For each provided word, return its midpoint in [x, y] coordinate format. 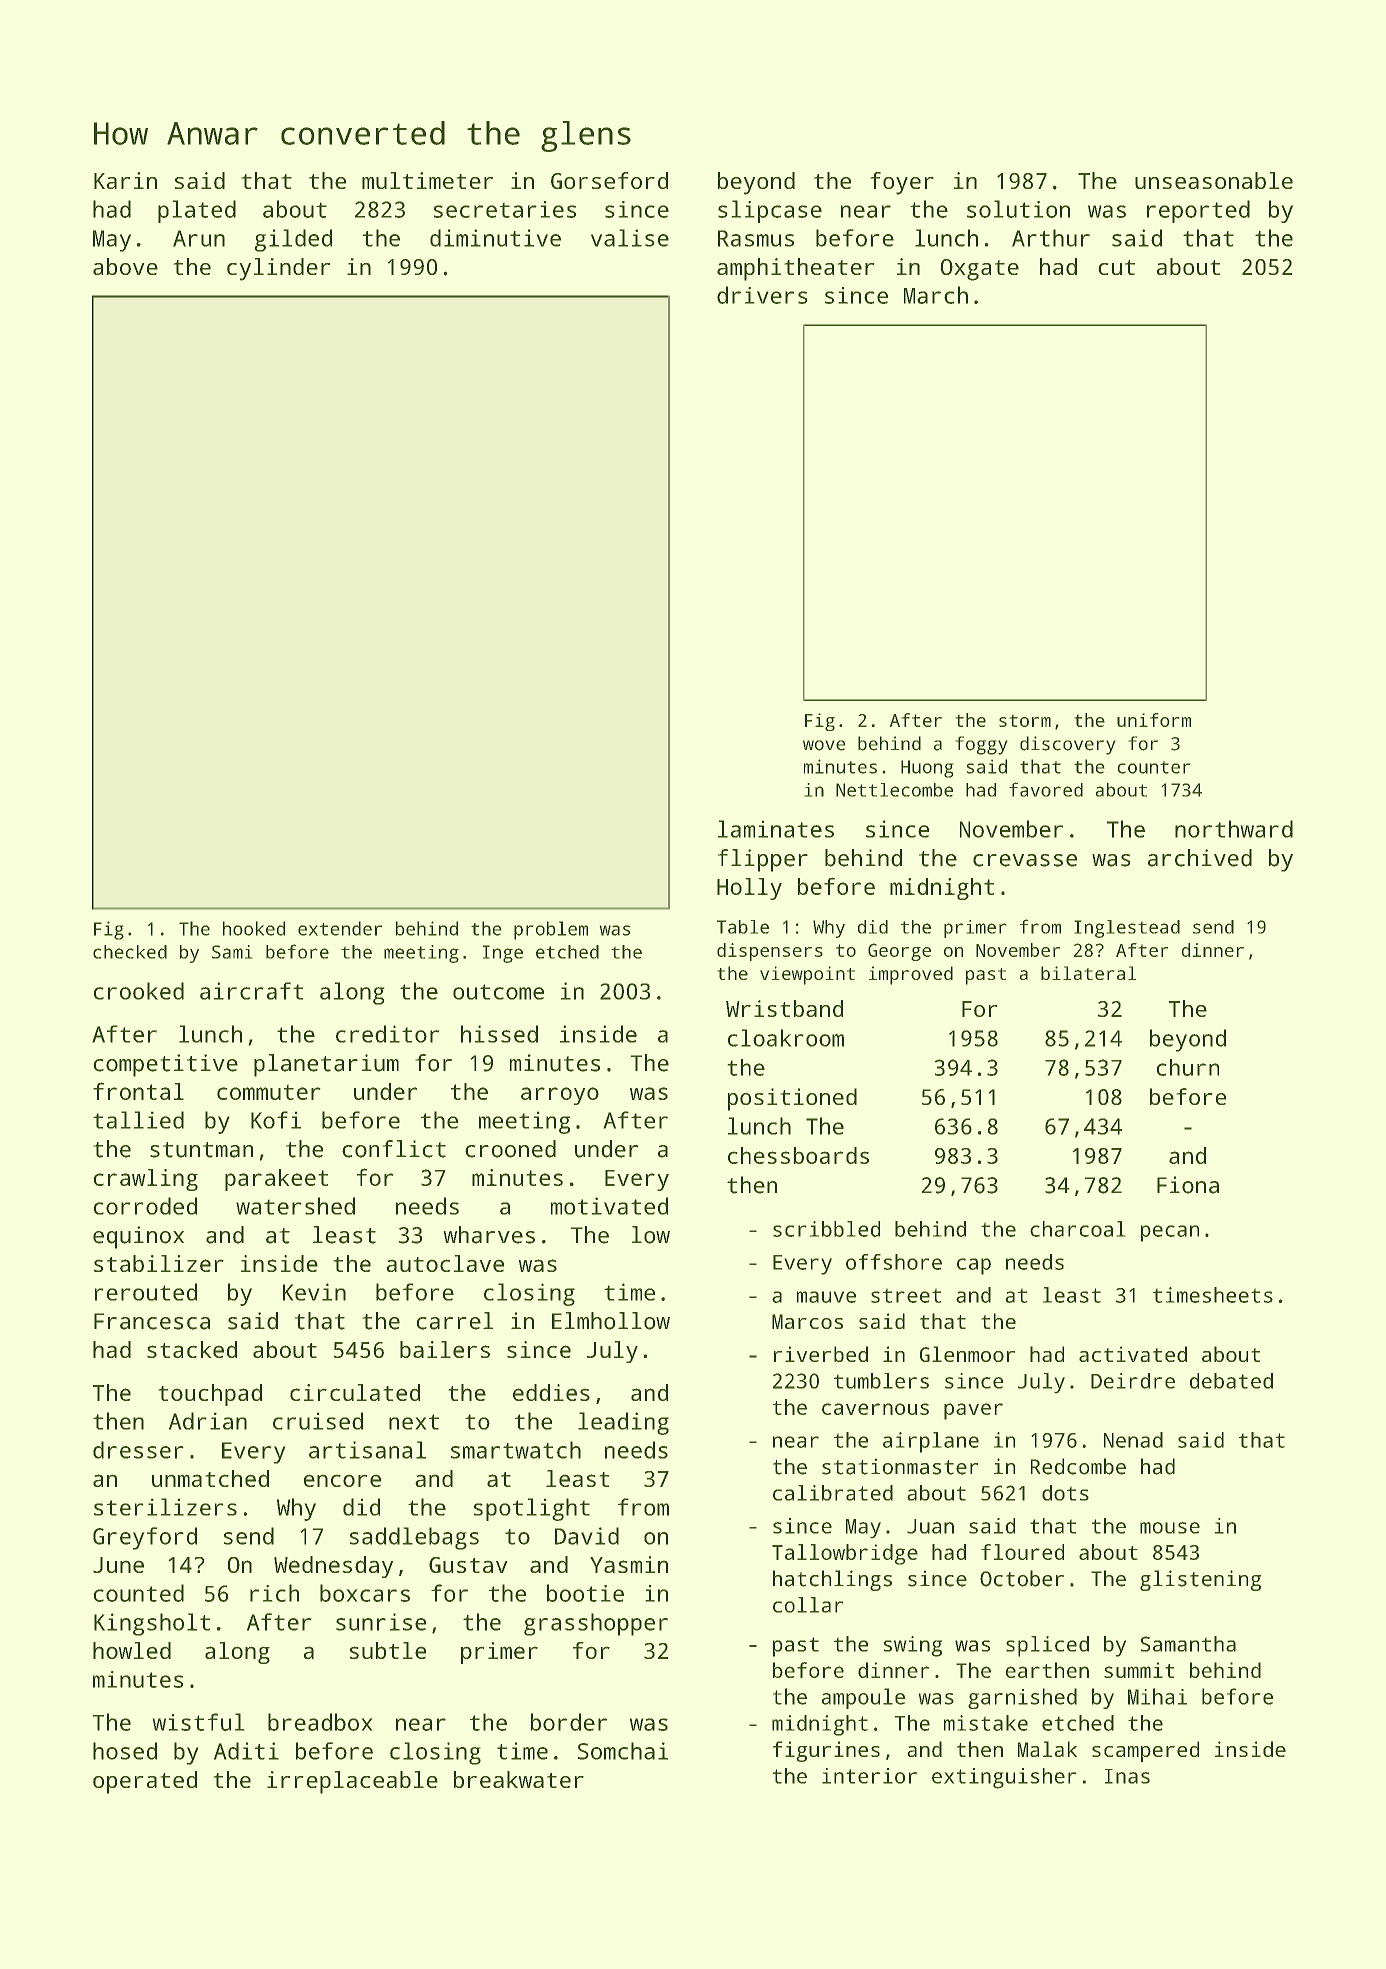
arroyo [560, 1096]
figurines [826, 1751]
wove [824, 745]
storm [1025, 721]
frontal [138, 1091]
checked [130, 952]
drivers [762, 295]
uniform [1154, 720]
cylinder [278, 269]
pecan [1170, 1233]
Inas [1127, 1776]
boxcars [365, 1593]
